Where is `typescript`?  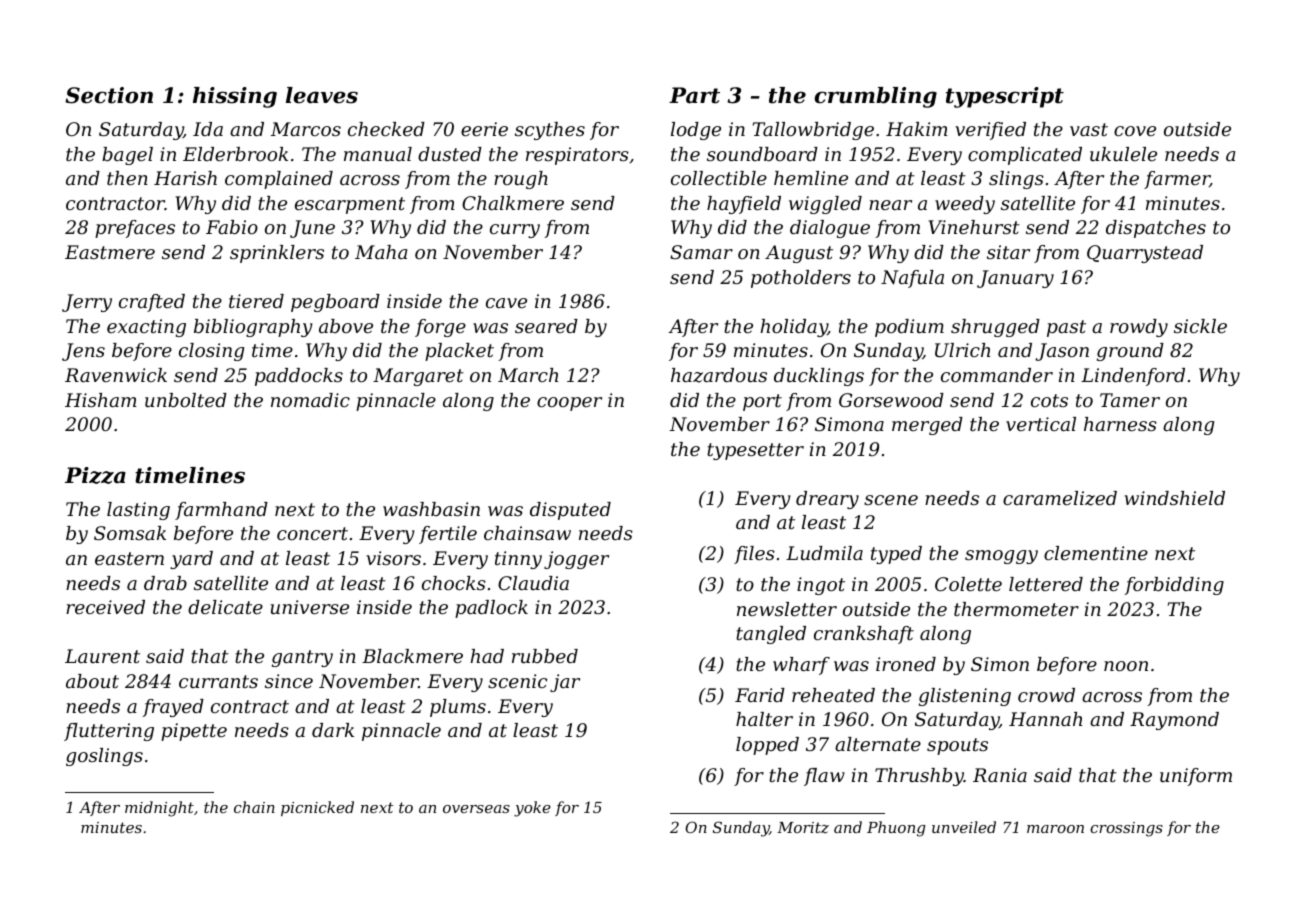 typescript is located at coordinates (1005, 97).
